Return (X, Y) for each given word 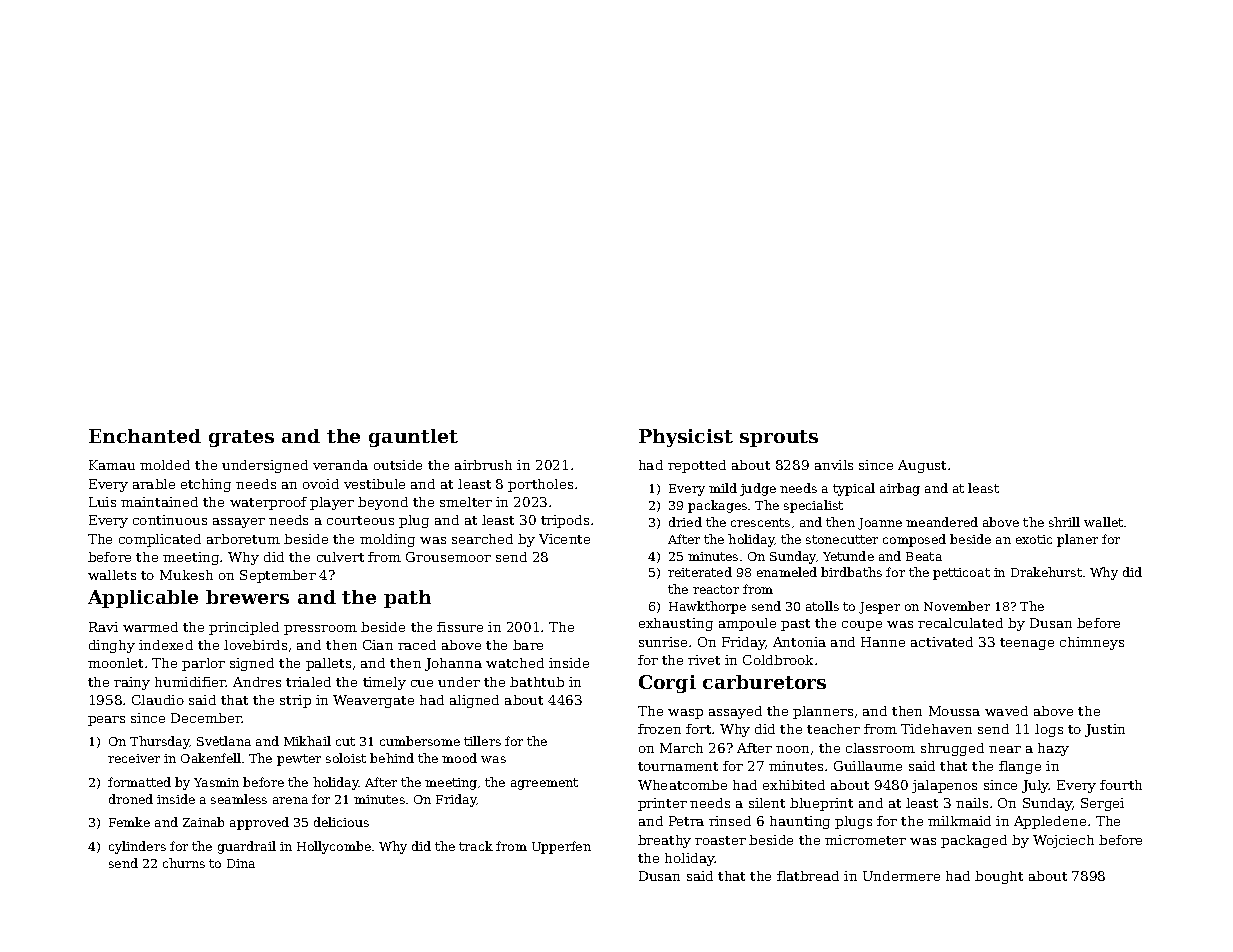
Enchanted (145, 436)
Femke (129, 822)
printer (662, 804)
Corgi (667, 684)
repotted (697, 466)
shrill (1064, 522)
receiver (134, 758)
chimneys (1092, 643)
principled (244, 628)
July (1035, 786)
